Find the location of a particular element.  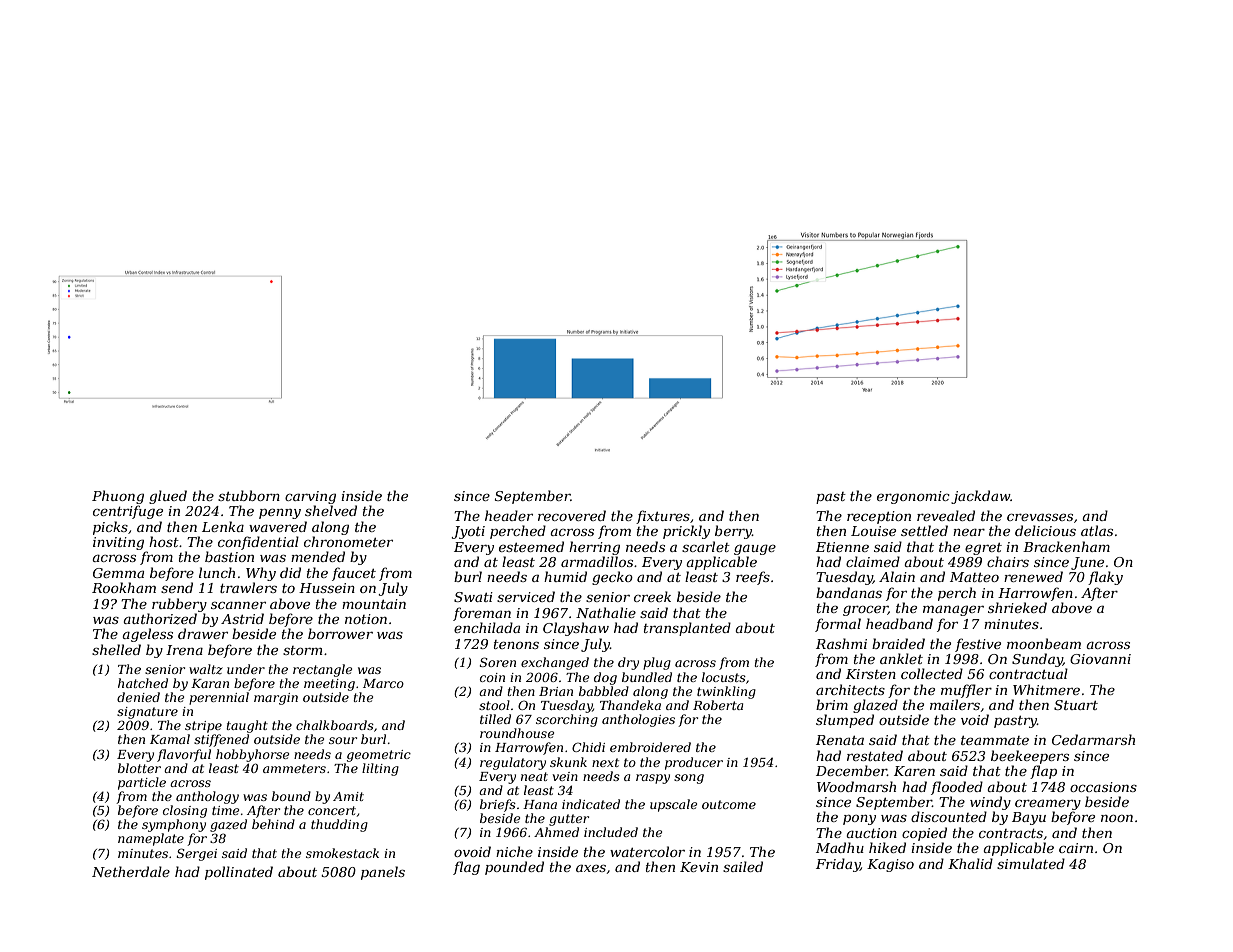

Ahmed is located at coordinates (556, 832).
